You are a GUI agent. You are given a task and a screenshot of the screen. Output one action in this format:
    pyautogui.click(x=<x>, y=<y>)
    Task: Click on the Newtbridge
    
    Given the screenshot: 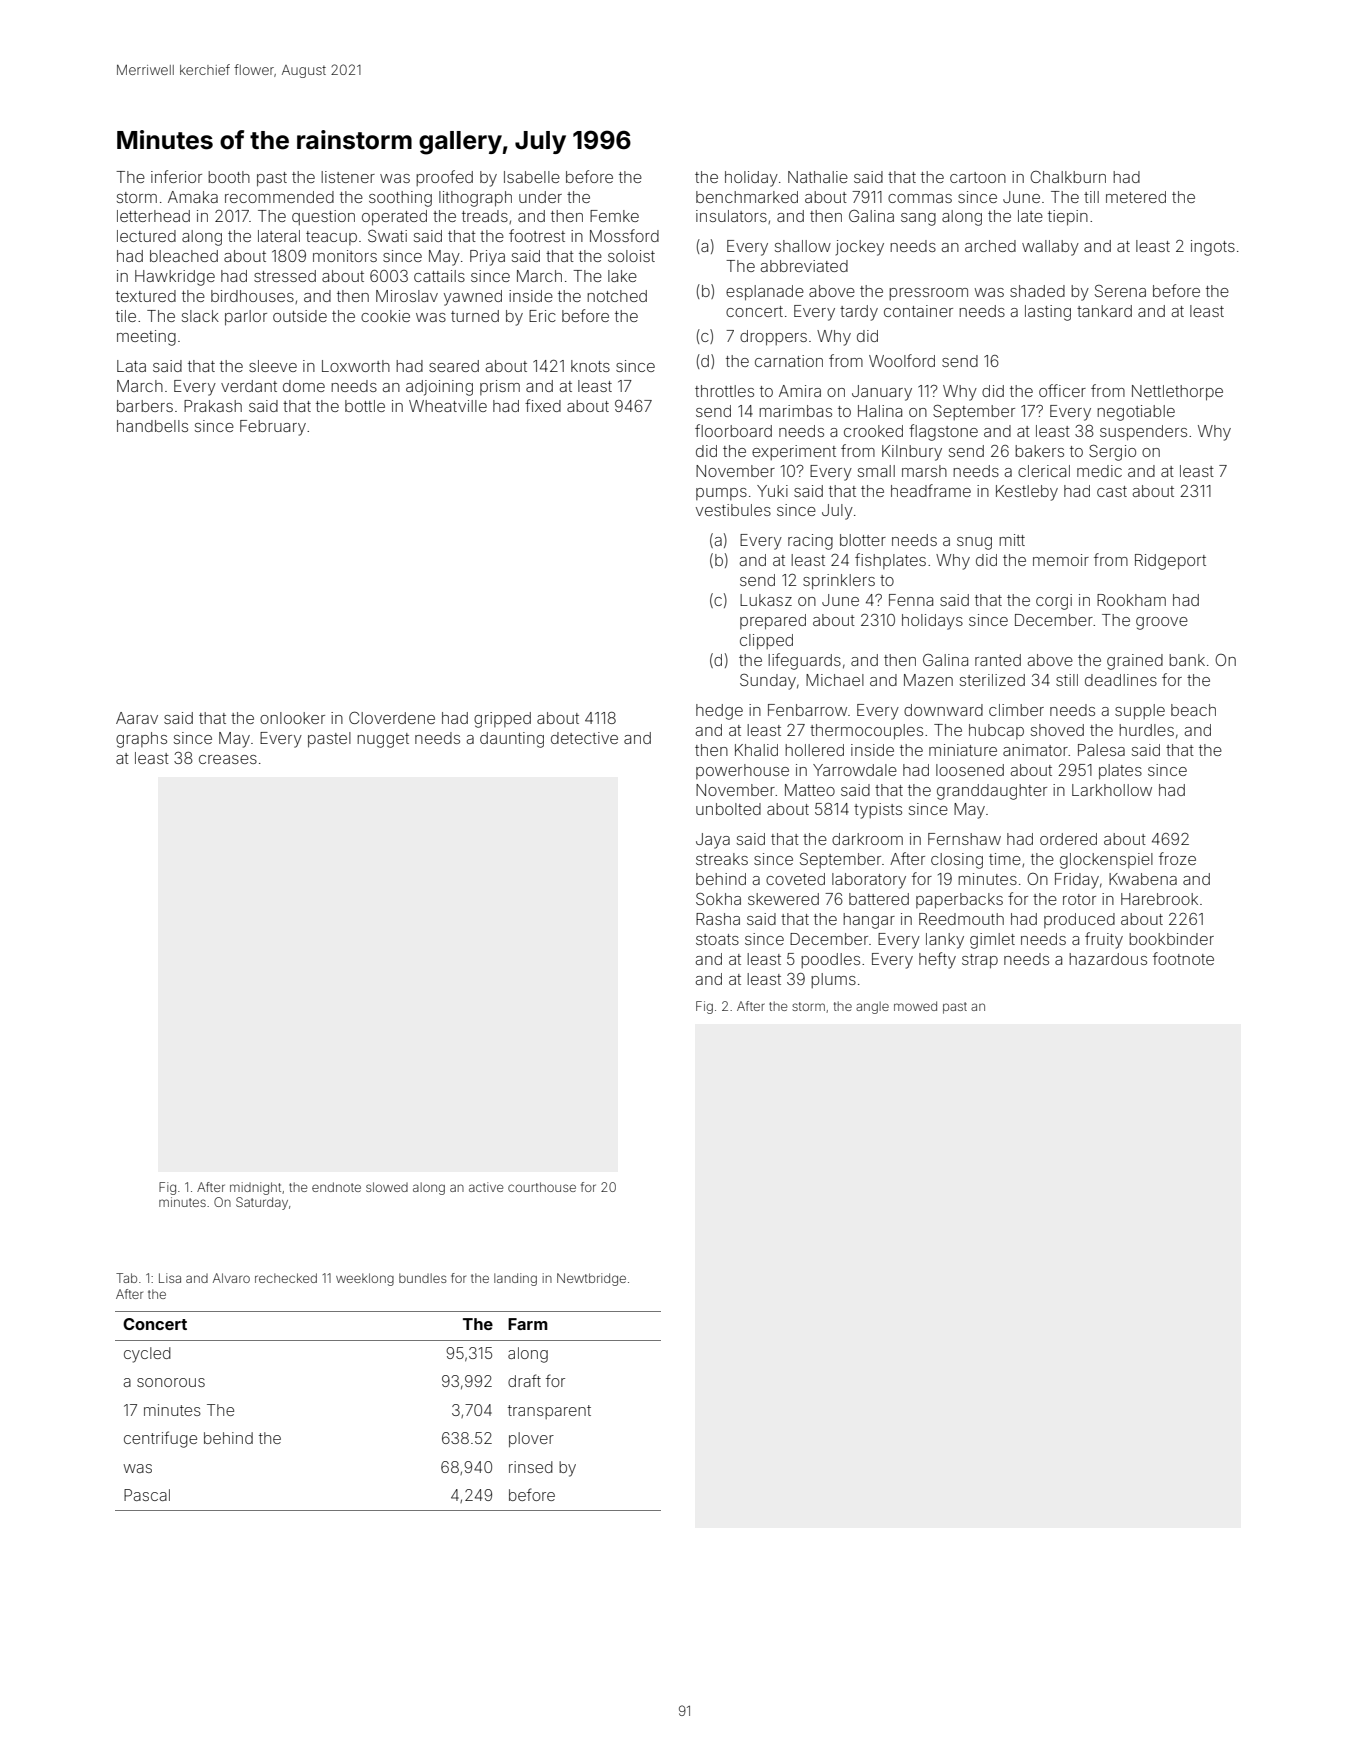 What is the action you would take?
    pyautogui.click(x=591, y=1279)
